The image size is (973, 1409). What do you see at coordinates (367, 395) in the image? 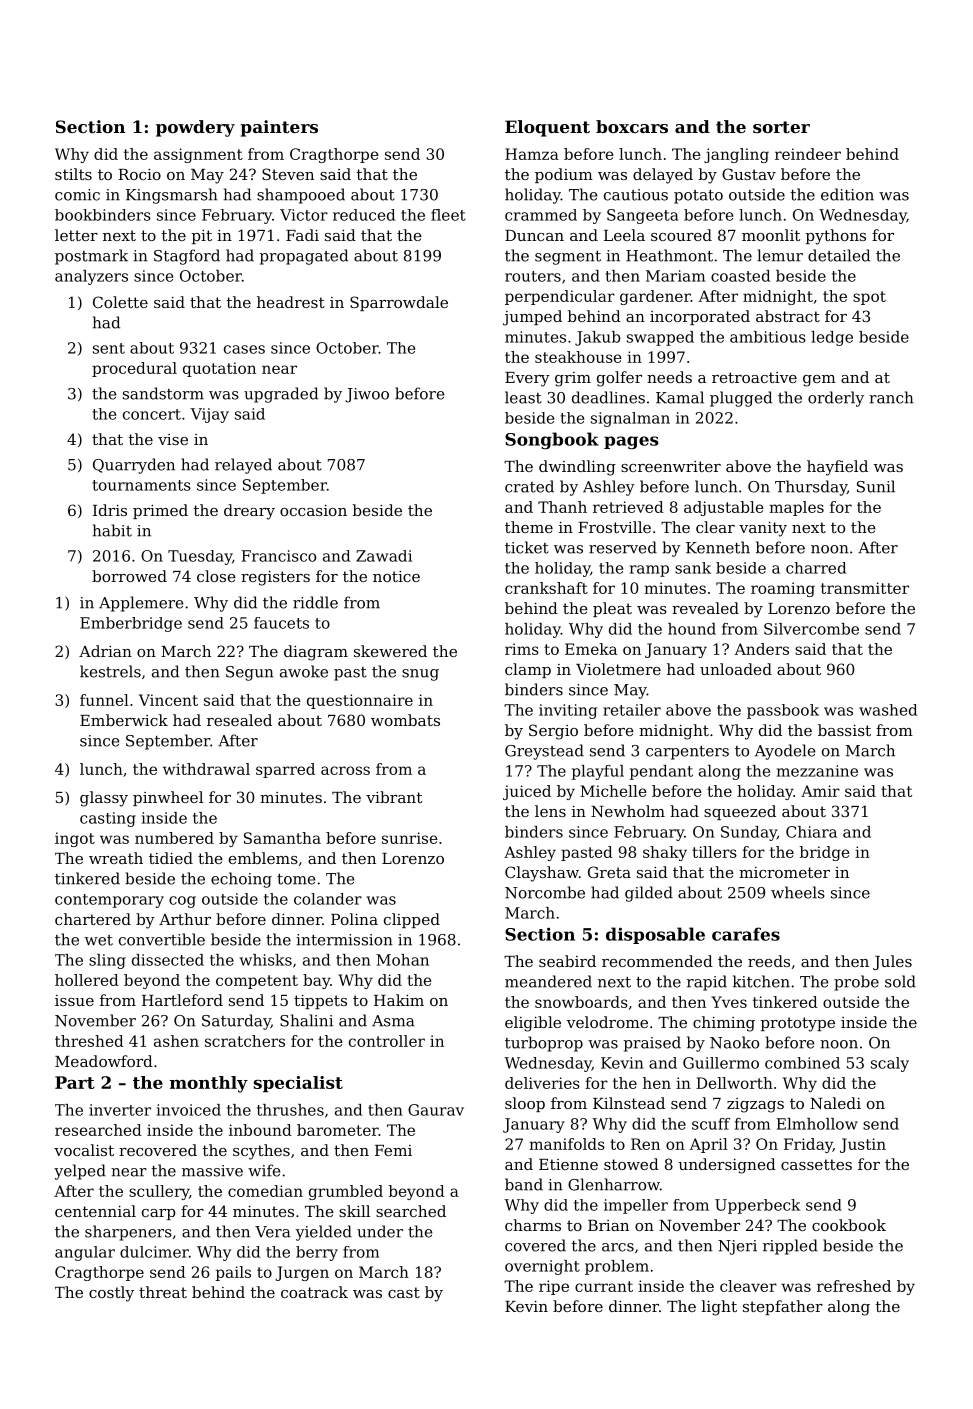
I see `Jiwoo` at bounding box center [367, 395].
